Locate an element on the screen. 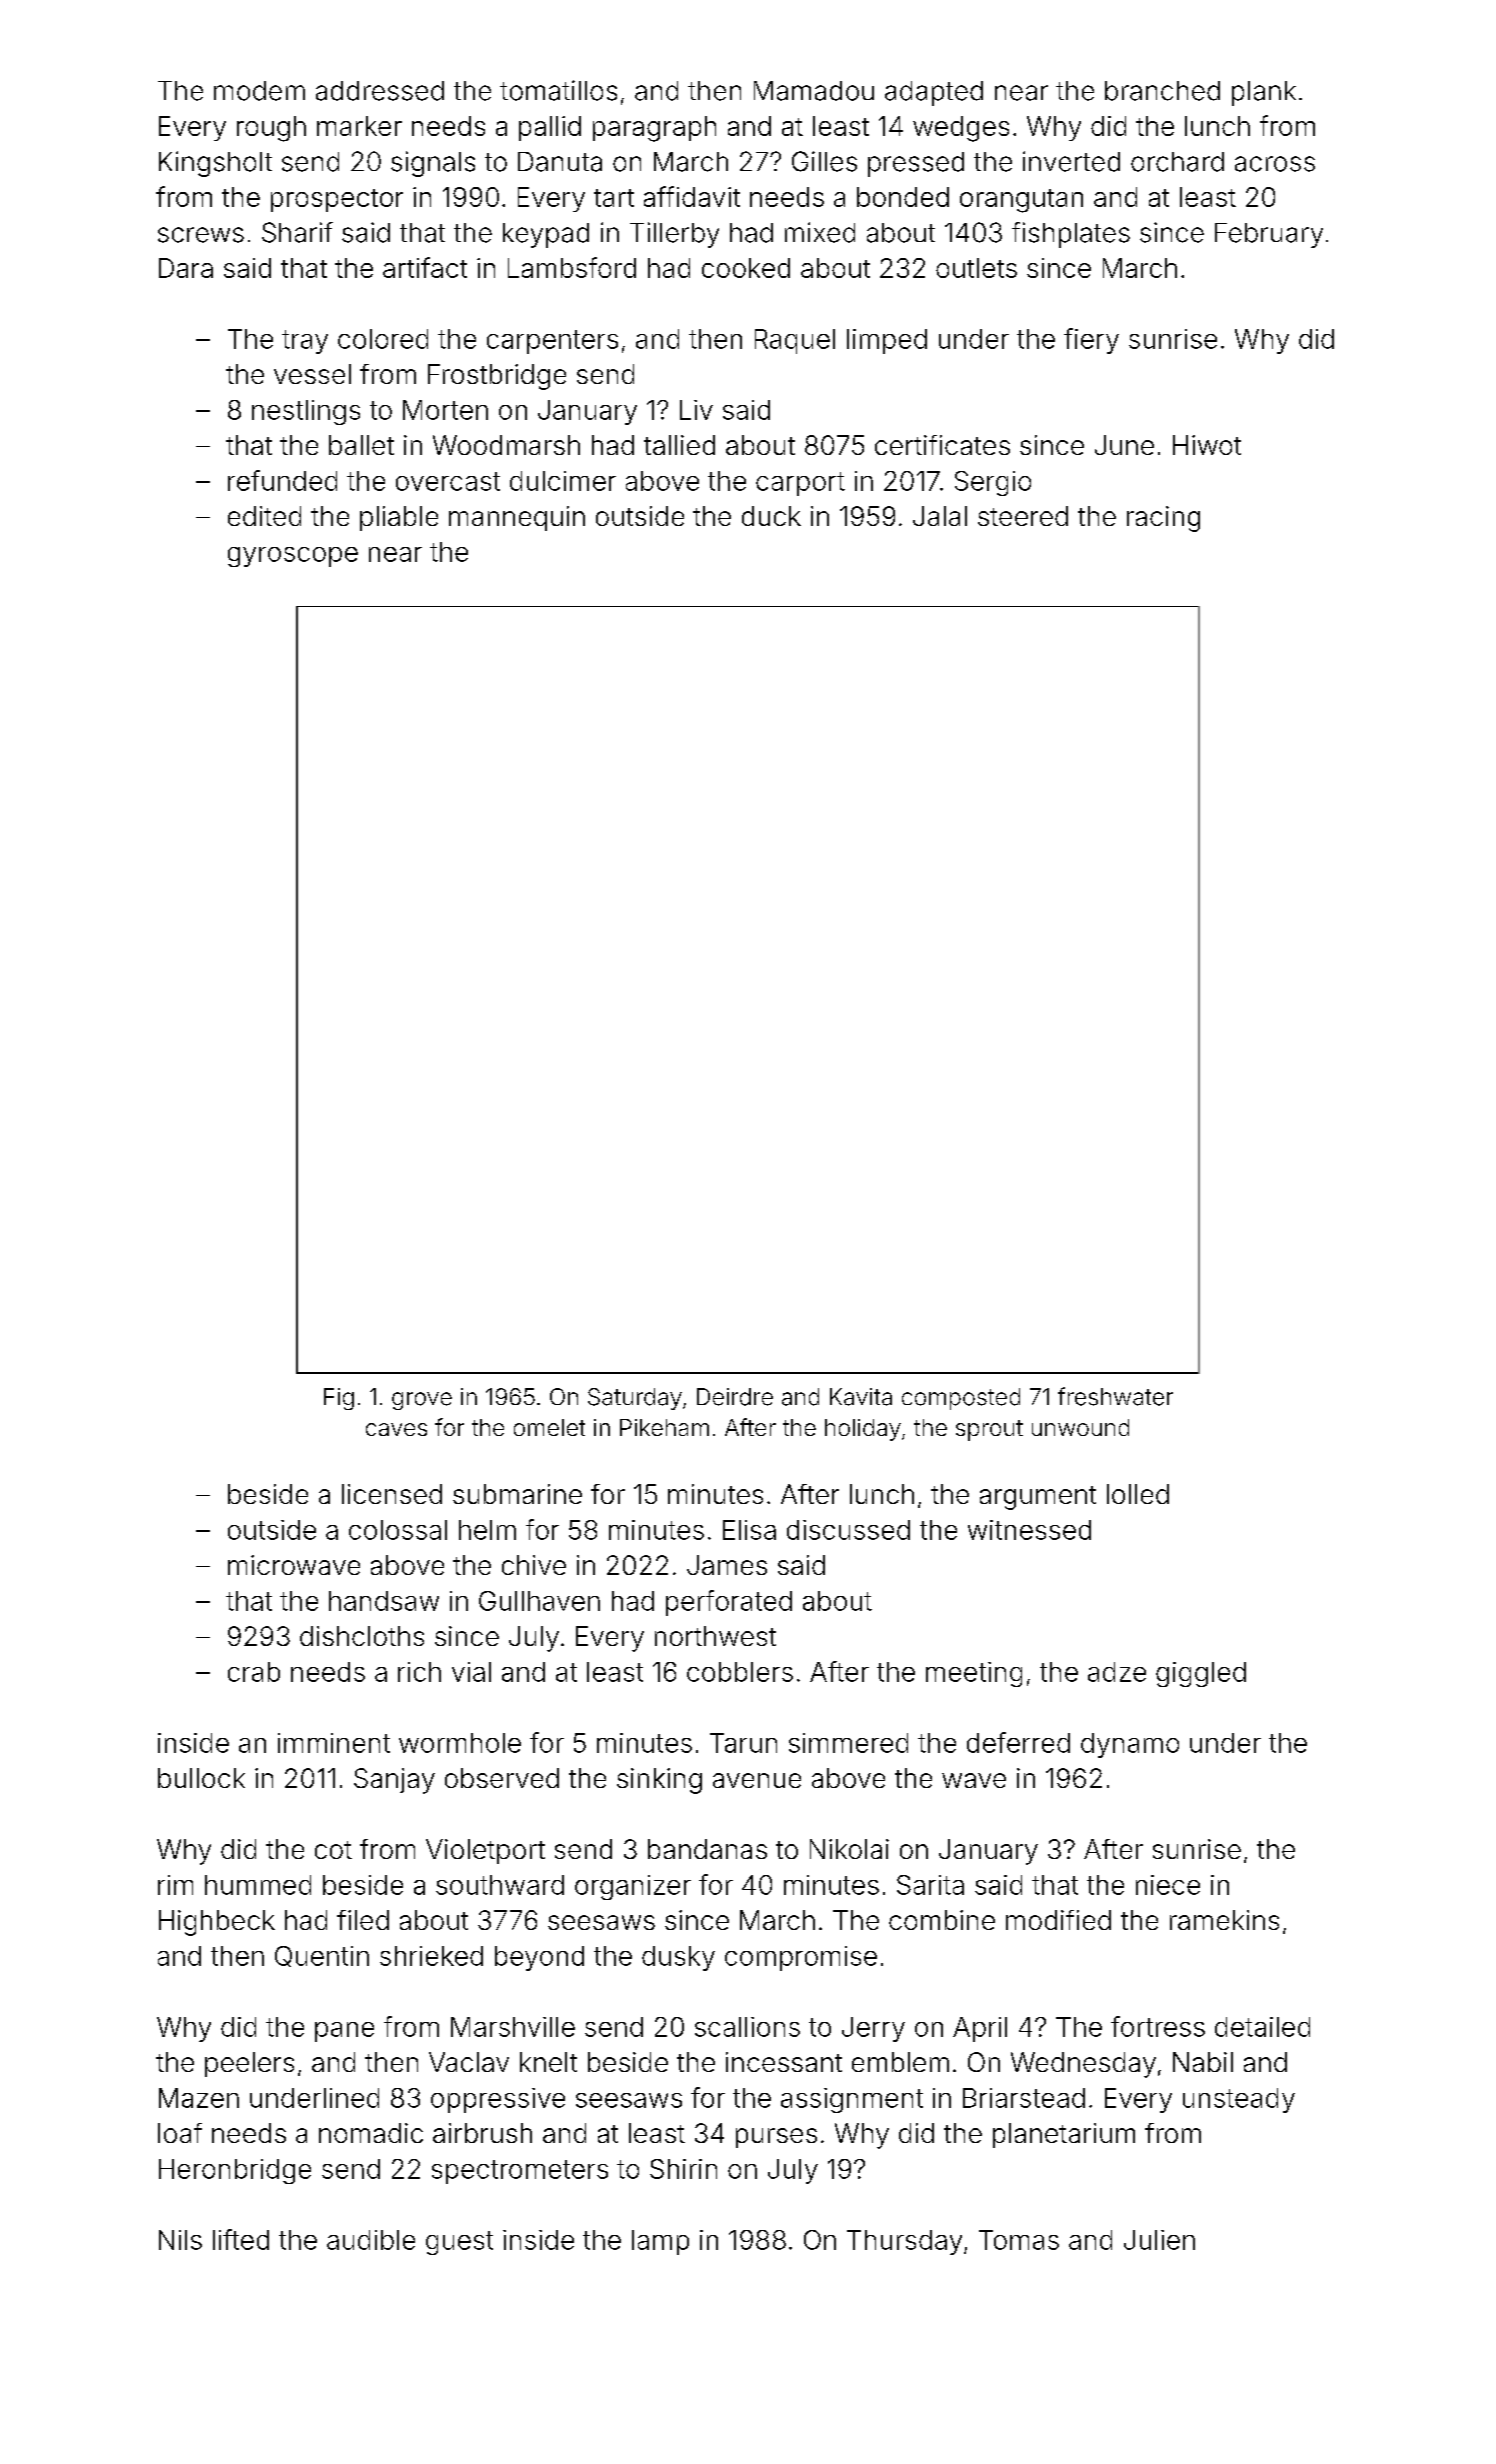 The height and width of the screenshot is (2464, 1496). Thursday is located at coordinates (904, 2242).
